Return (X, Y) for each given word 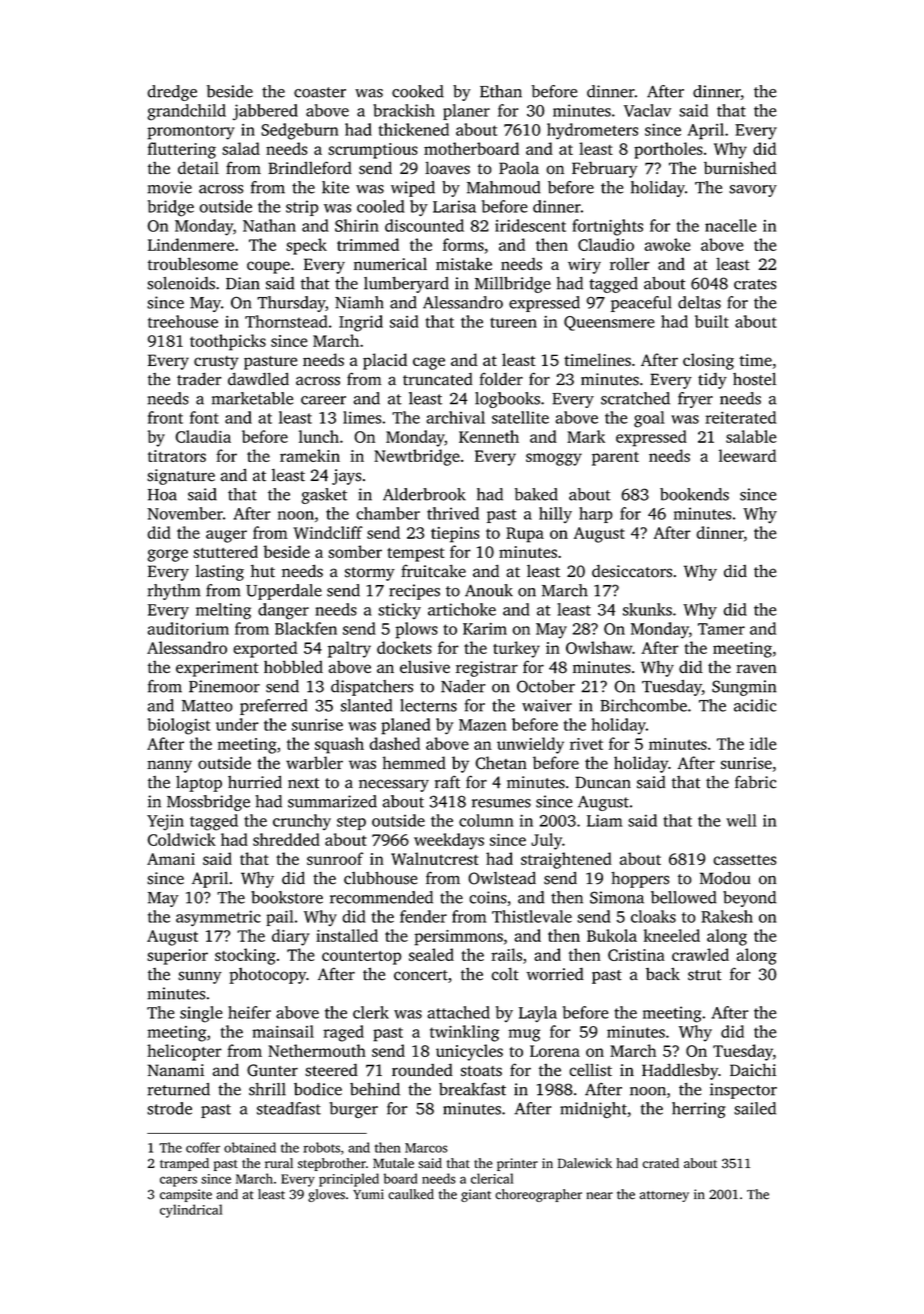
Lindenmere (191, 244)
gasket (324, 496)
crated (661, 1163)
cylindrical (191, 1211)
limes (362, 417)
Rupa (525, 535)
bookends (694, 494)
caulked (411, 1194)
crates (755, 284)
